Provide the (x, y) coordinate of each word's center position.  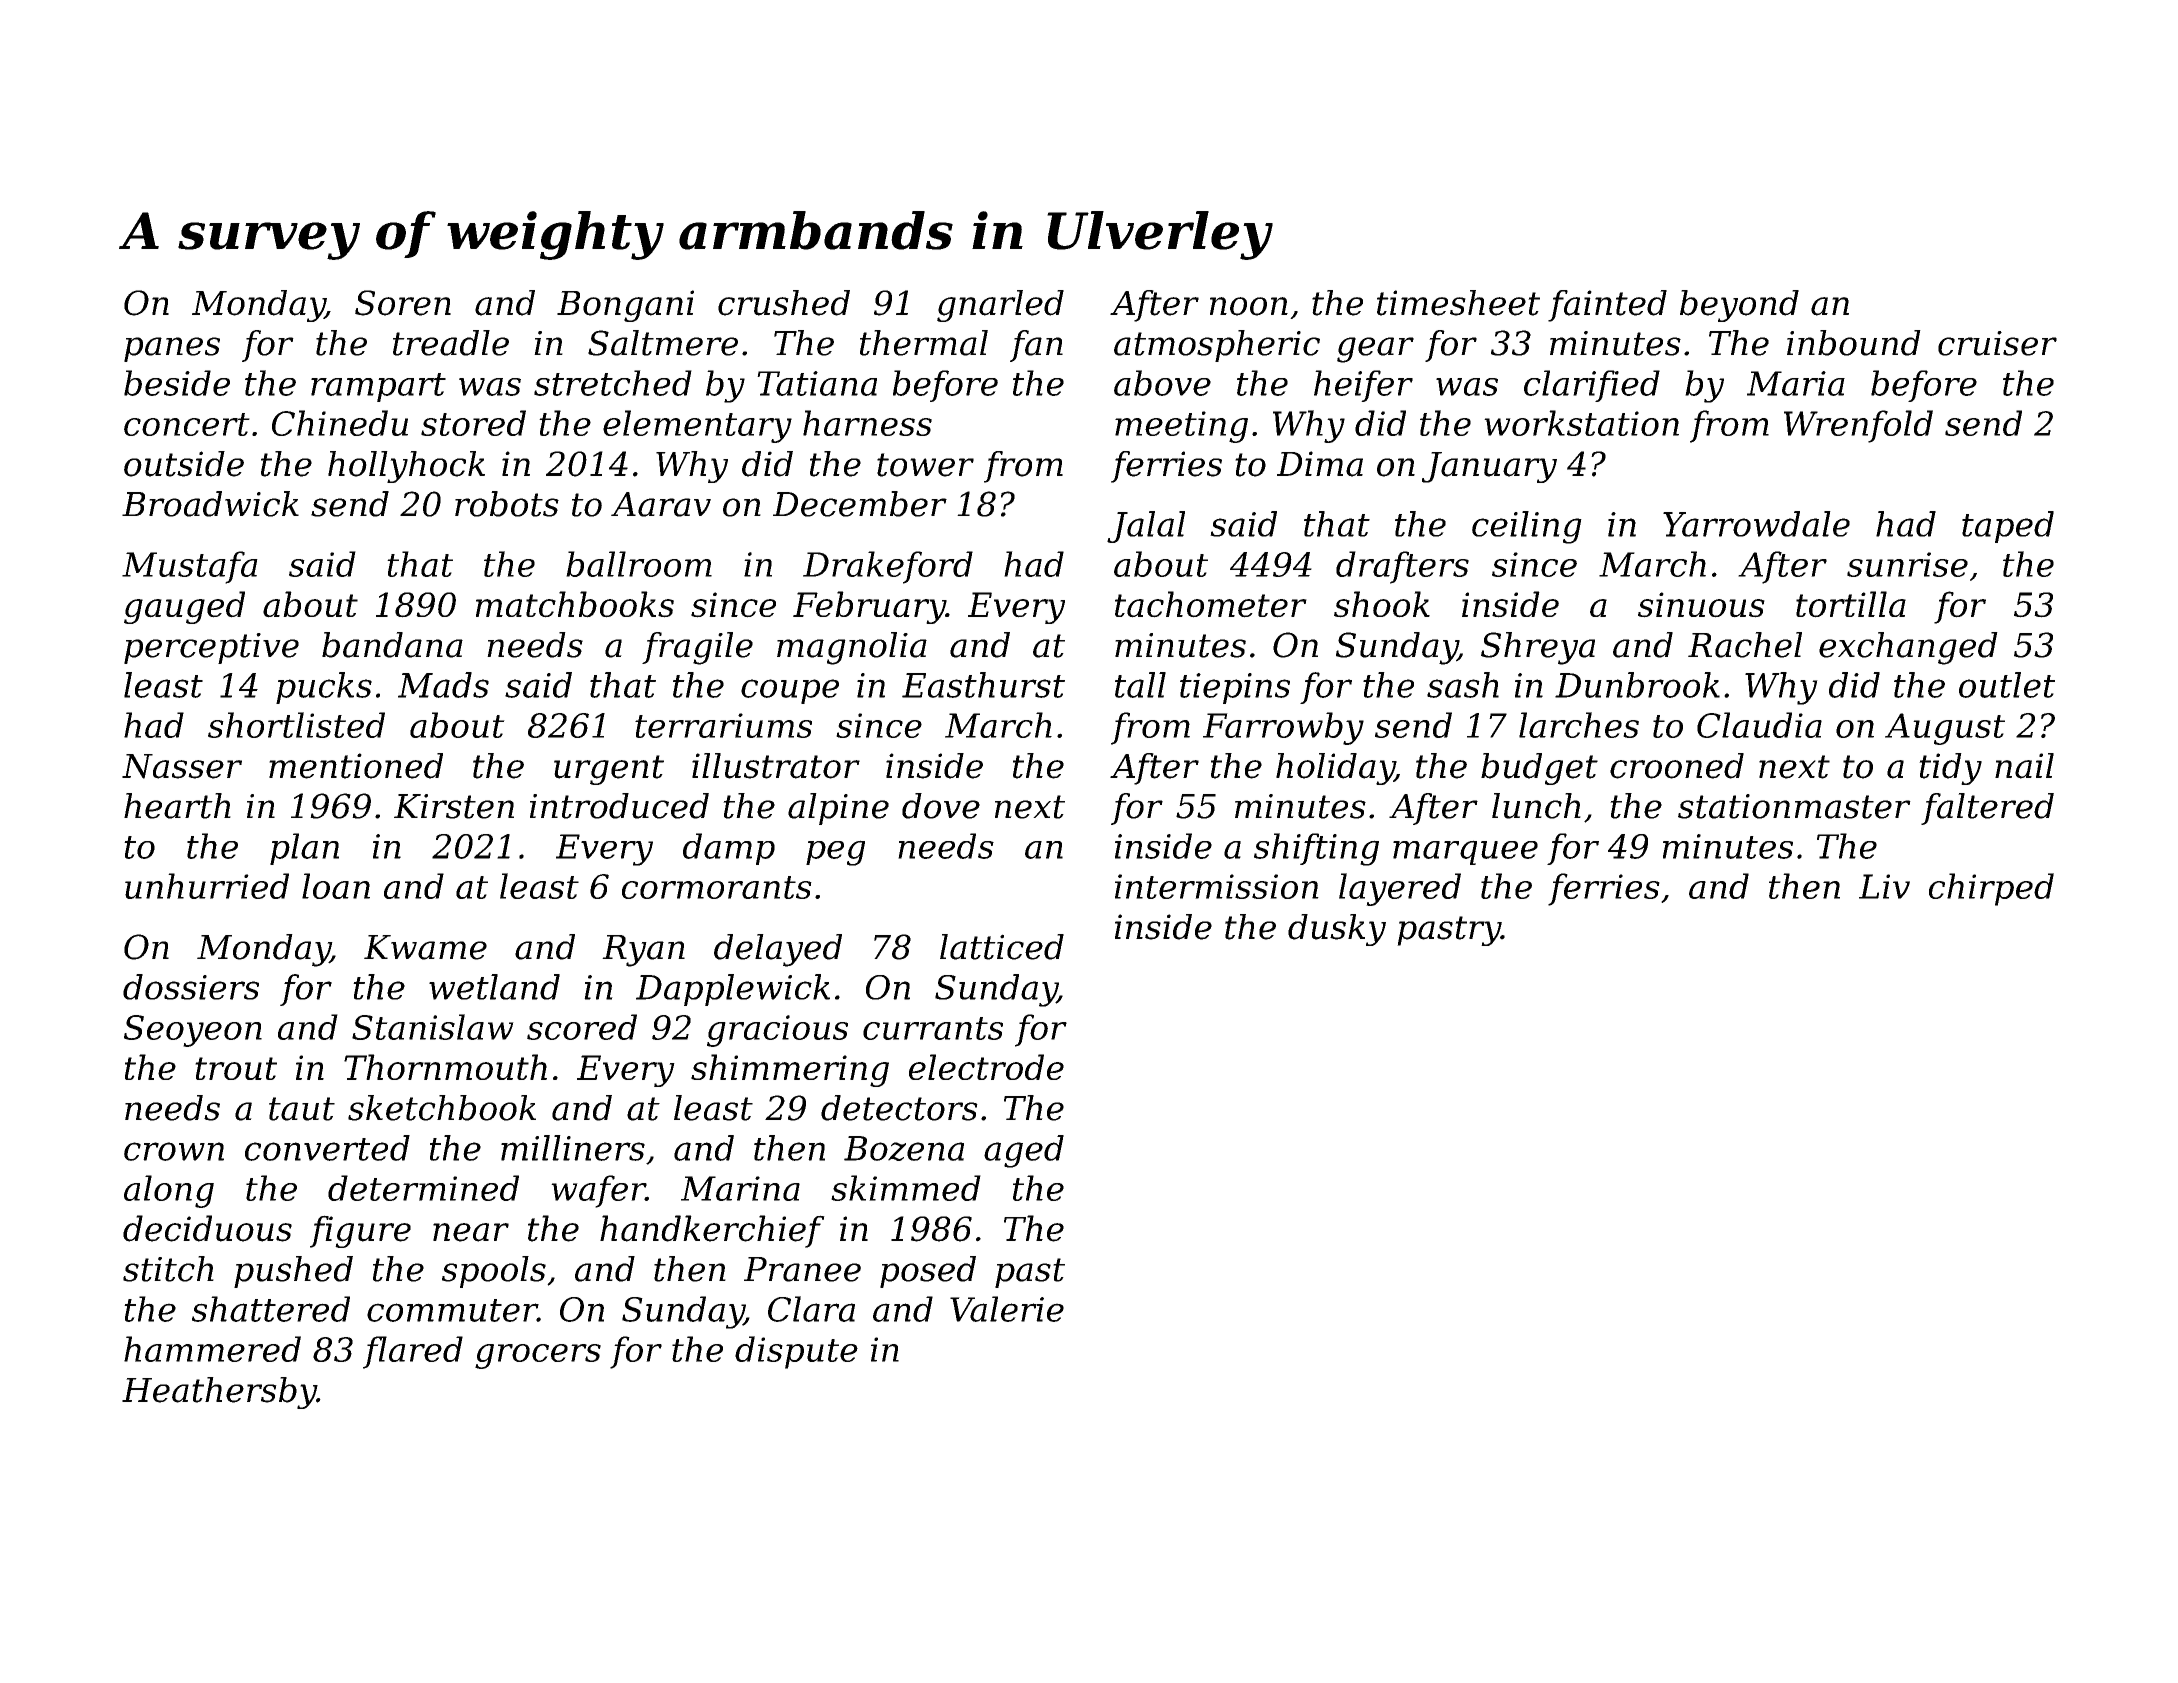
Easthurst (983, 685)
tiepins (1235, 688)
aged (1024, 1151)
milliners (573, 1148)
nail (2024, 766)
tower (925, 465)
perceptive (211, 648)
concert (187, 424)
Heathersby (219, 1393)
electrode (986, 1067)
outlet (2007, 685)
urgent (609, 770)
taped (2008, 527)
